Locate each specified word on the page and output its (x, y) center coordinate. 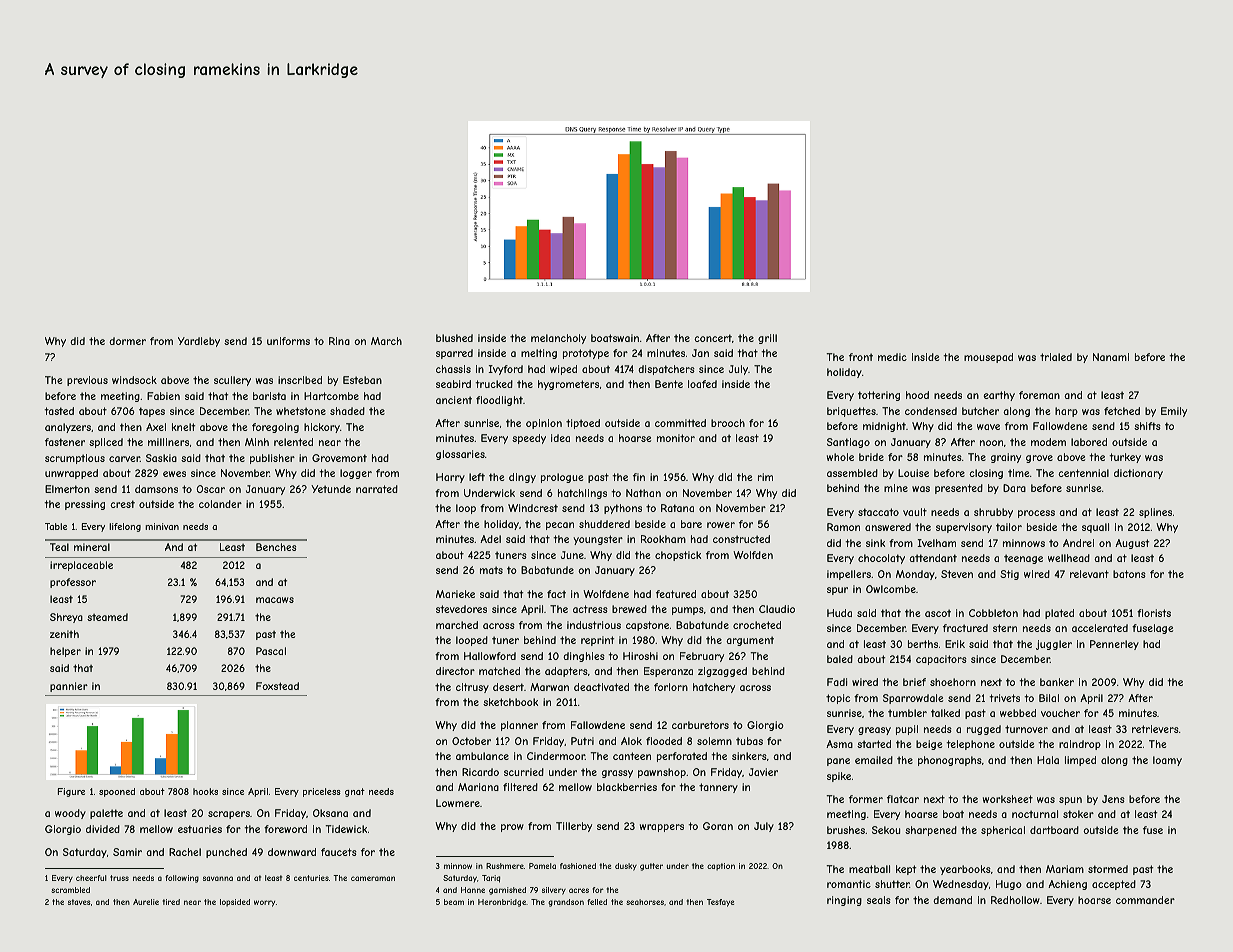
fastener (65, 442)
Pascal (271, 651)
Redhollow (1015, 900)
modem (1048, 442)
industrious (594, 625)
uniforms (288, 341)
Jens (1113, 799)
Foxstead (277, 686)
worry (264, 903)
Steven (957, 574)
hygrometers (568, 385)
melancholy (558, 339)
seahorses (645, 902)
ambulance (482, 756)
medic (892, 357)
